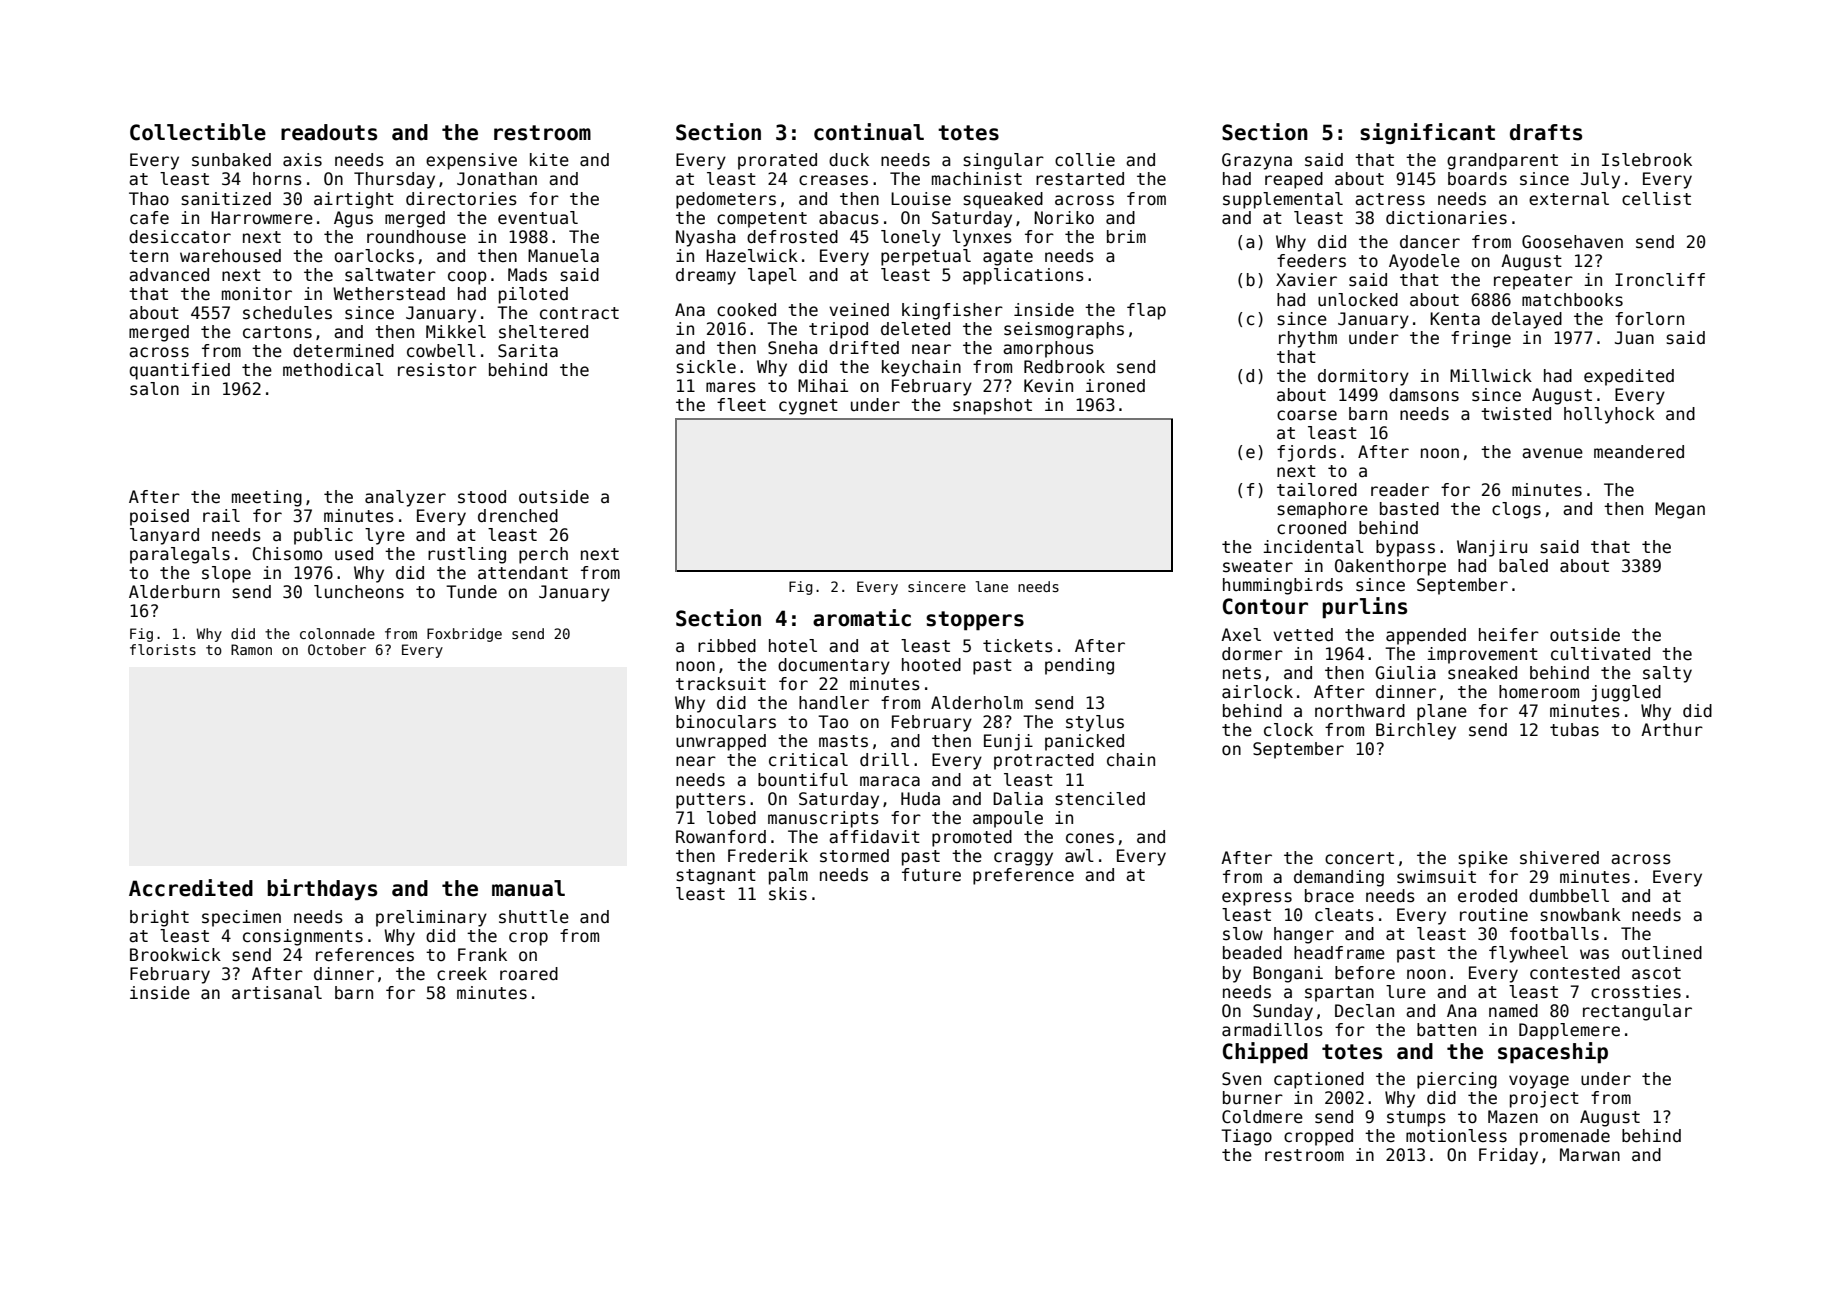  I want to click on salty, so click(1667, 674).
